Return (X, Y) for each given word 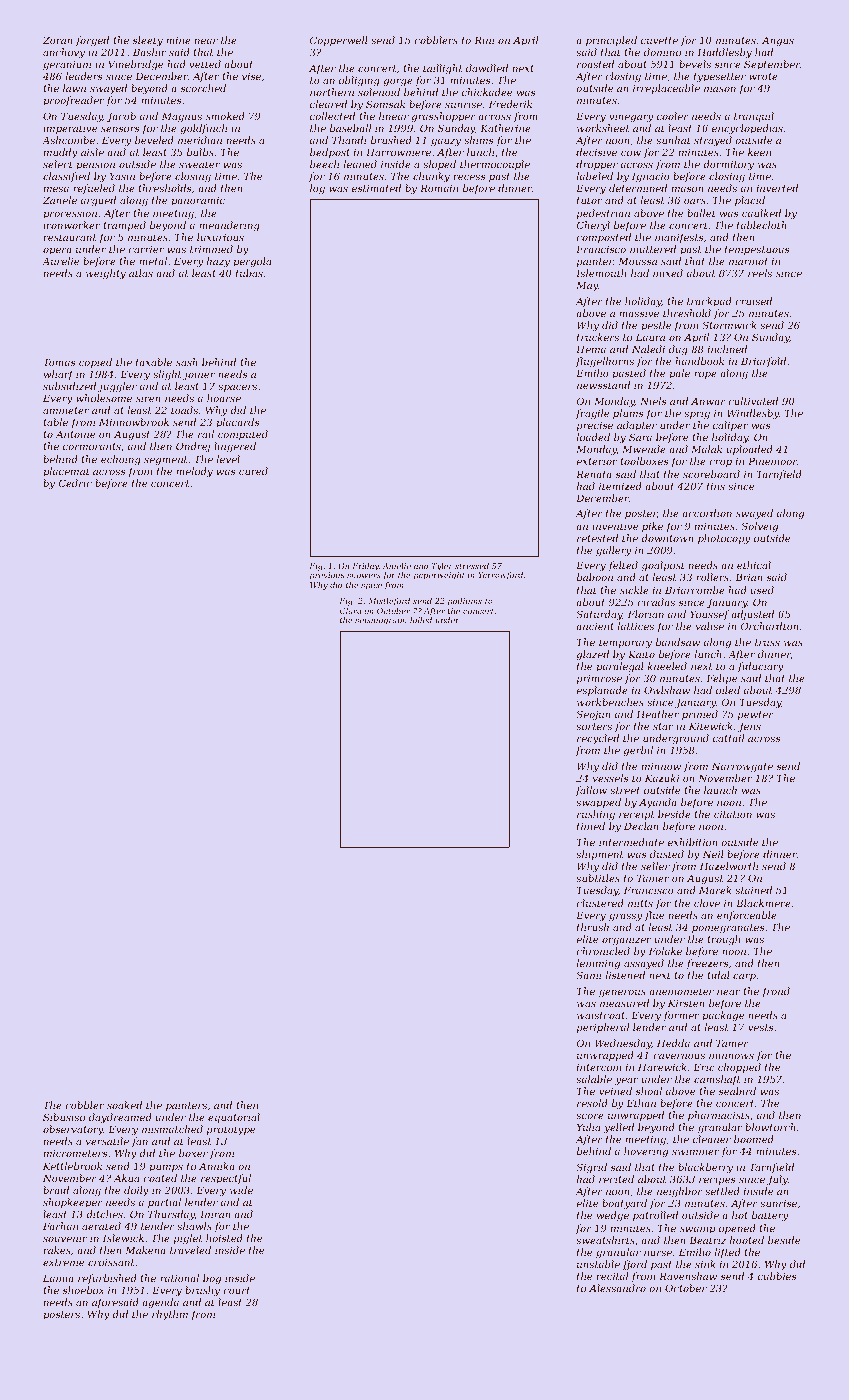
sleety (147, 41)
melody (194, 472)
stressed (472, 566)
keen (759, 152)
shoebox (83, 1290)
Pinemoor (772, 461)
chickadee (487, 92)
